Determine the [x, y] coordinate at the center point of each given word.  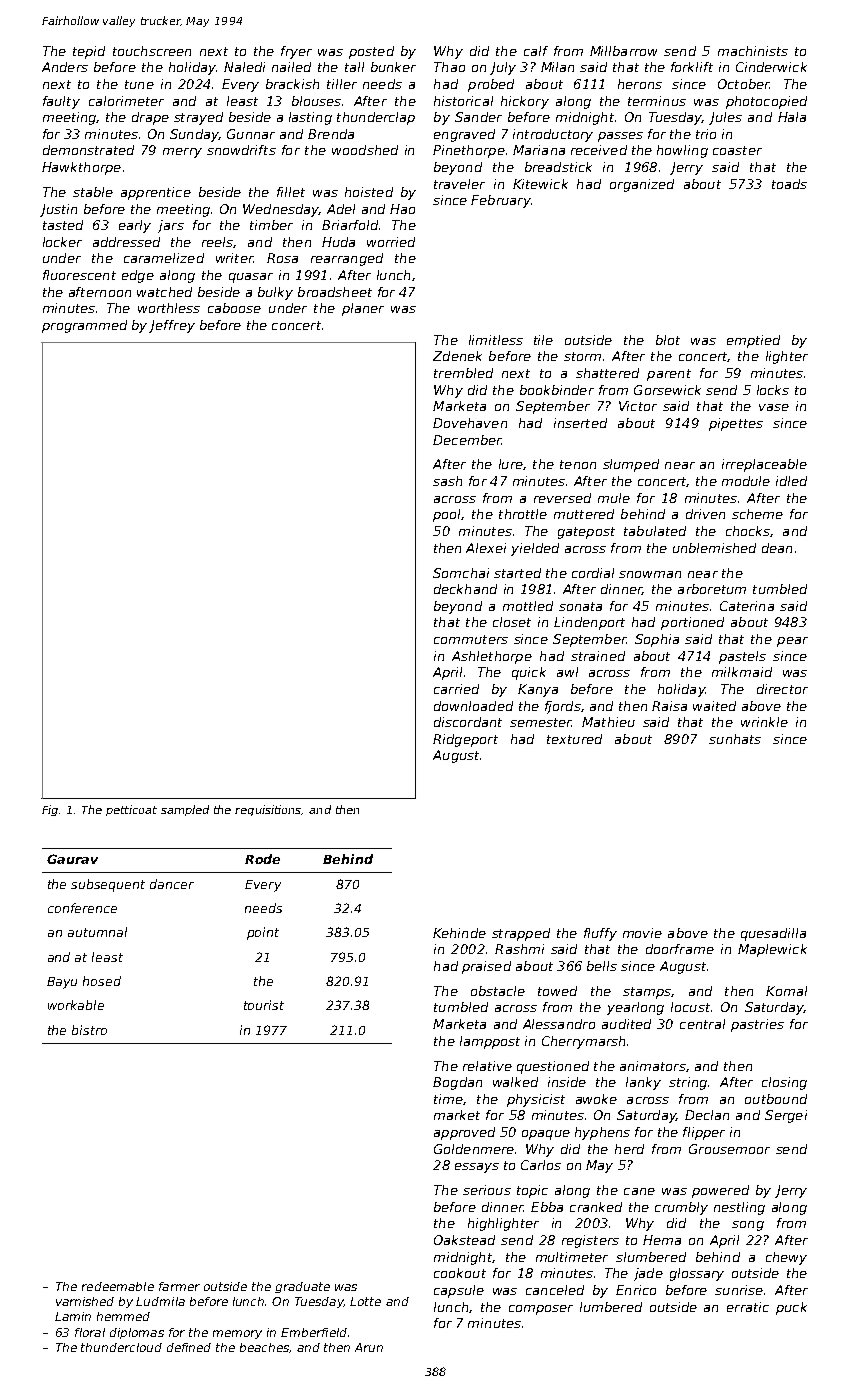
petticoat [131, 810]
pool [446, 515]
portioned [692, 623]
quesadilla [773, 934]
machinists [753, 51]
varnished [85, 1301]
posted [371, 52]
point [263, 933]
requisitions [268, 810]
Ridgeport [465, 740]
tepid [89, 52]
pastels [742, 657]
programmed [84, 326]
